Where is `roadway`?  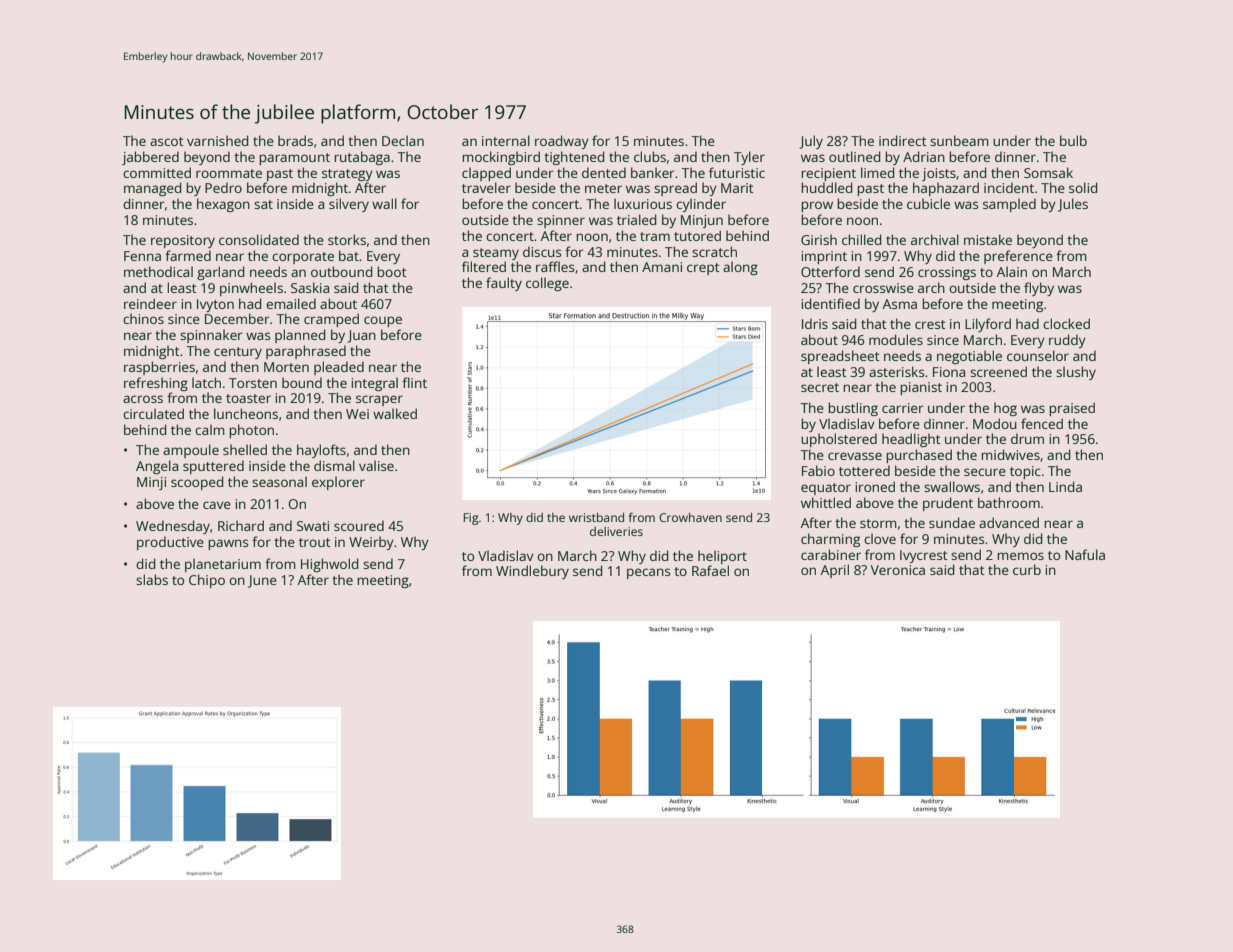
roadway is located at coordinates (562, 142).
